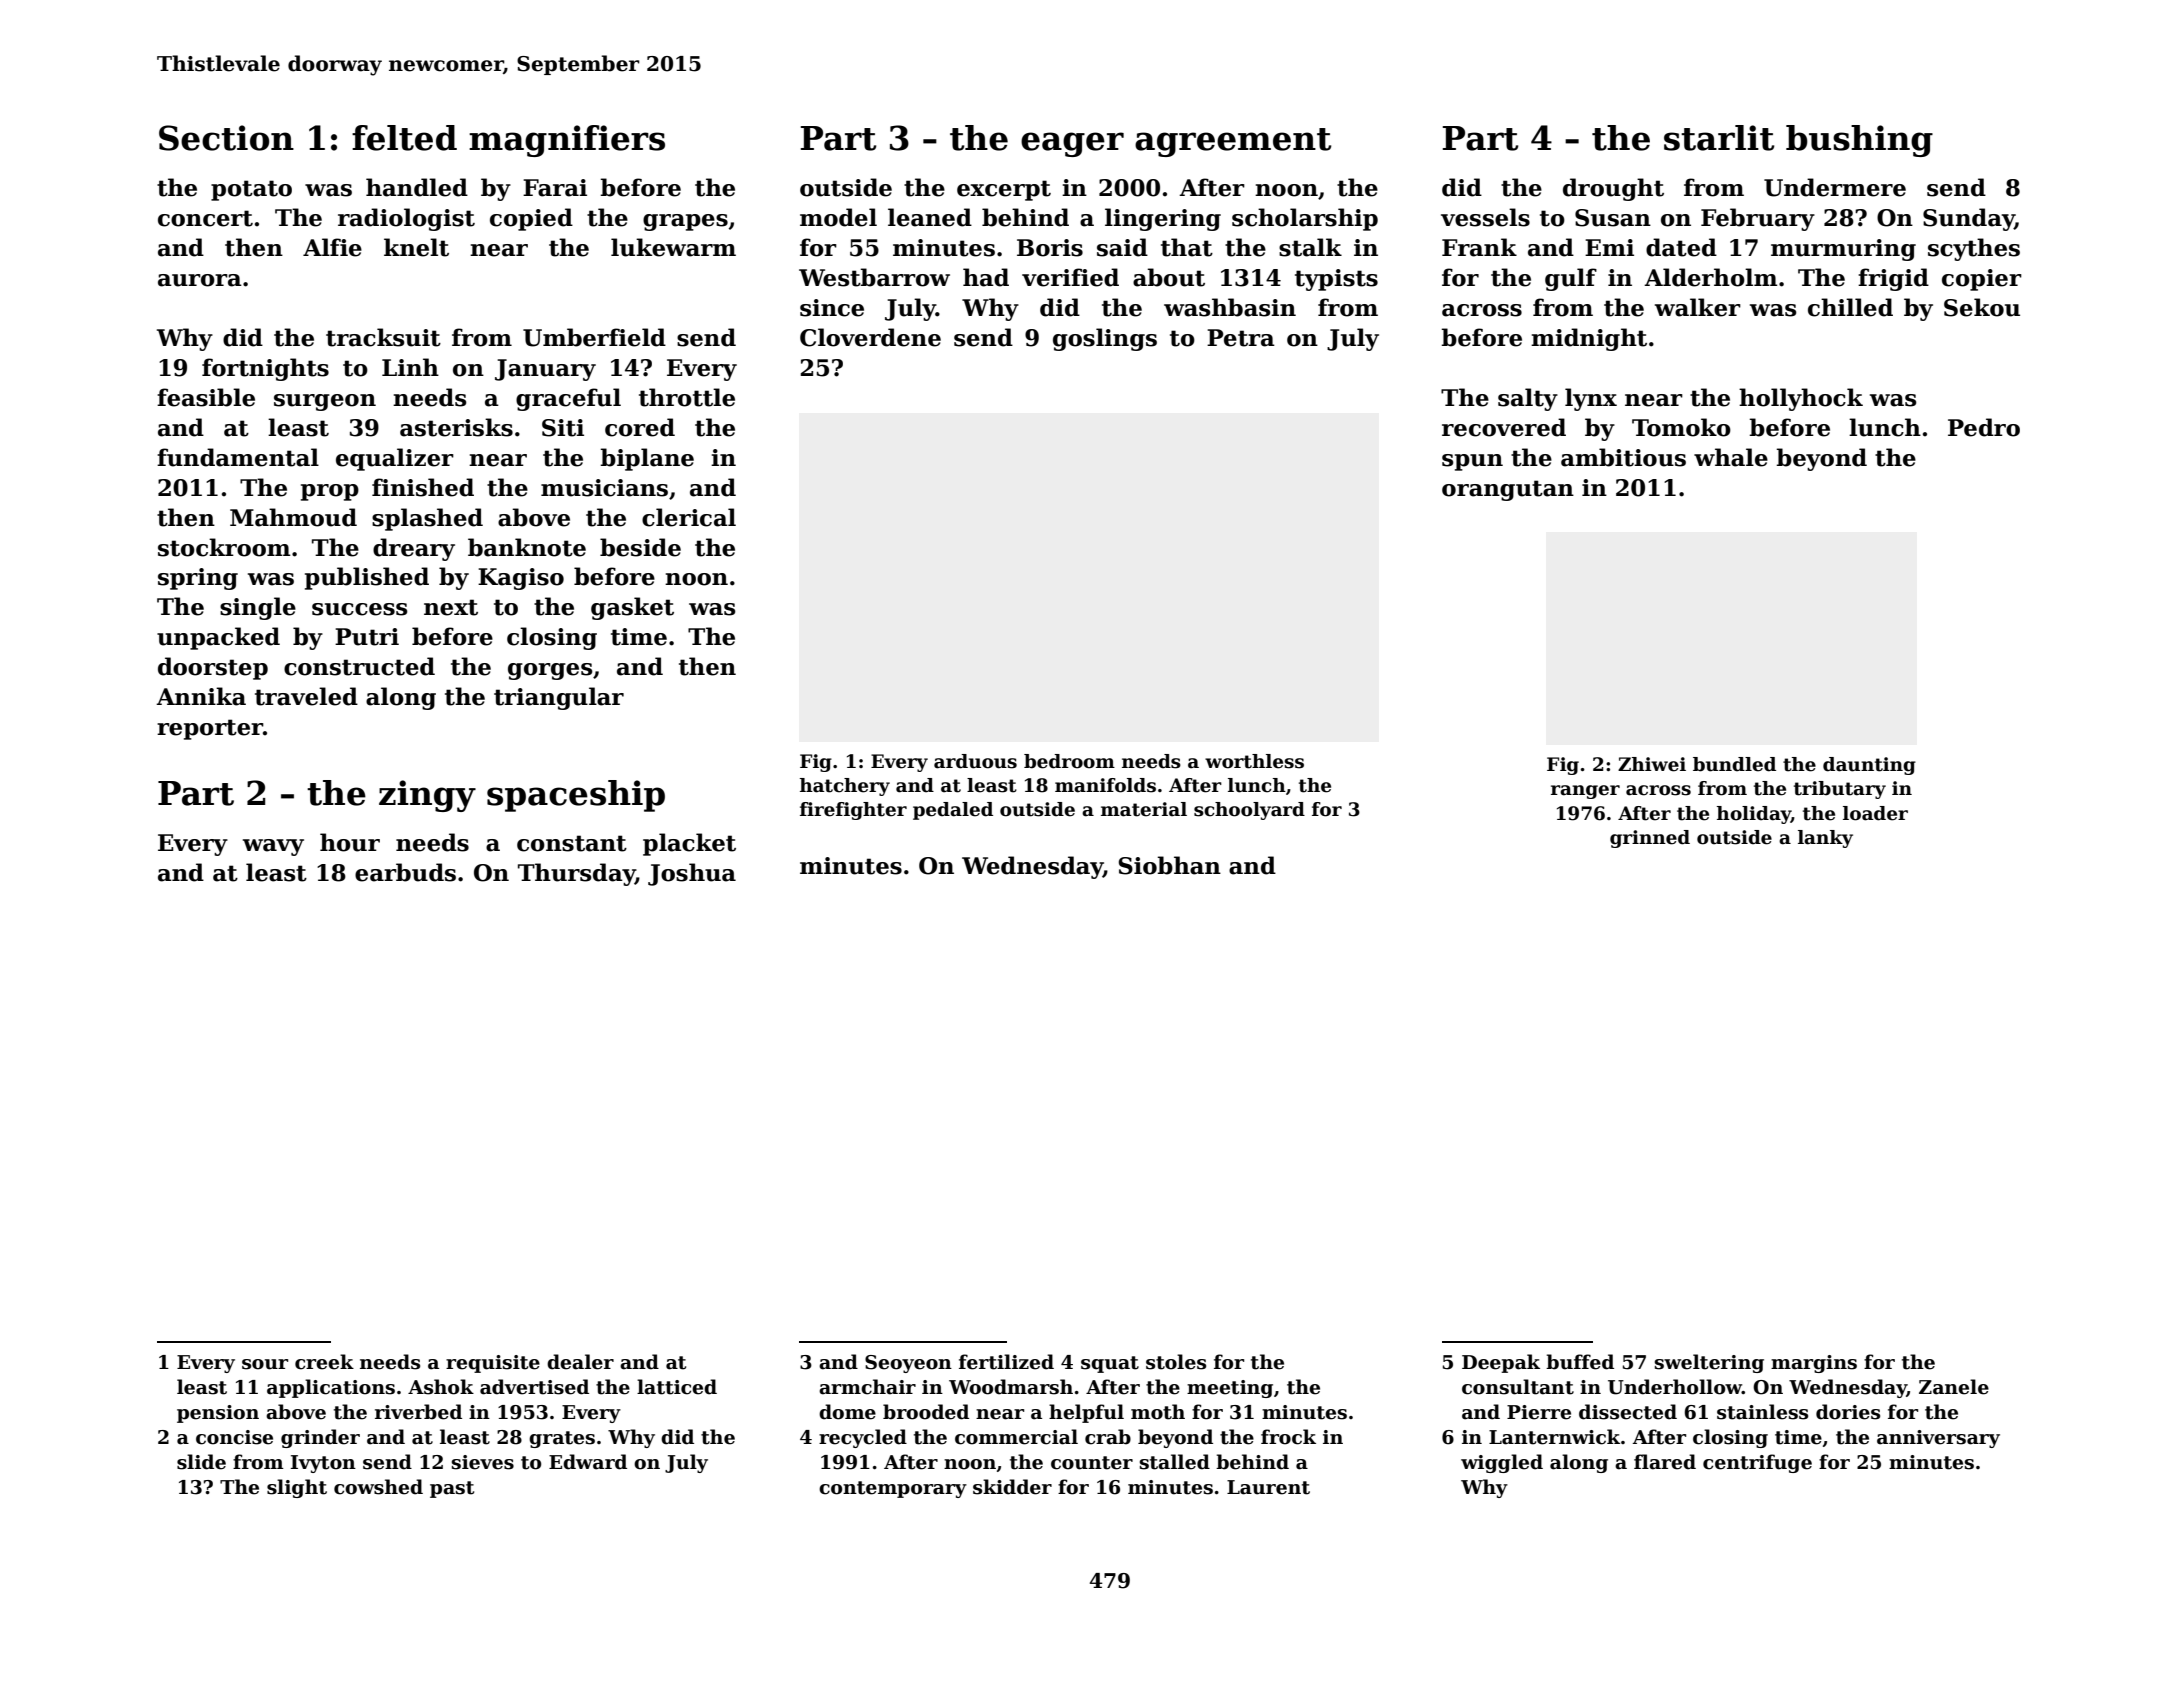 Image resolution: width=2178 pixels, height=1683 pixels. Describe the element at coordinates (1869, 766) in the screenshot. I see `daunting` at that location.
